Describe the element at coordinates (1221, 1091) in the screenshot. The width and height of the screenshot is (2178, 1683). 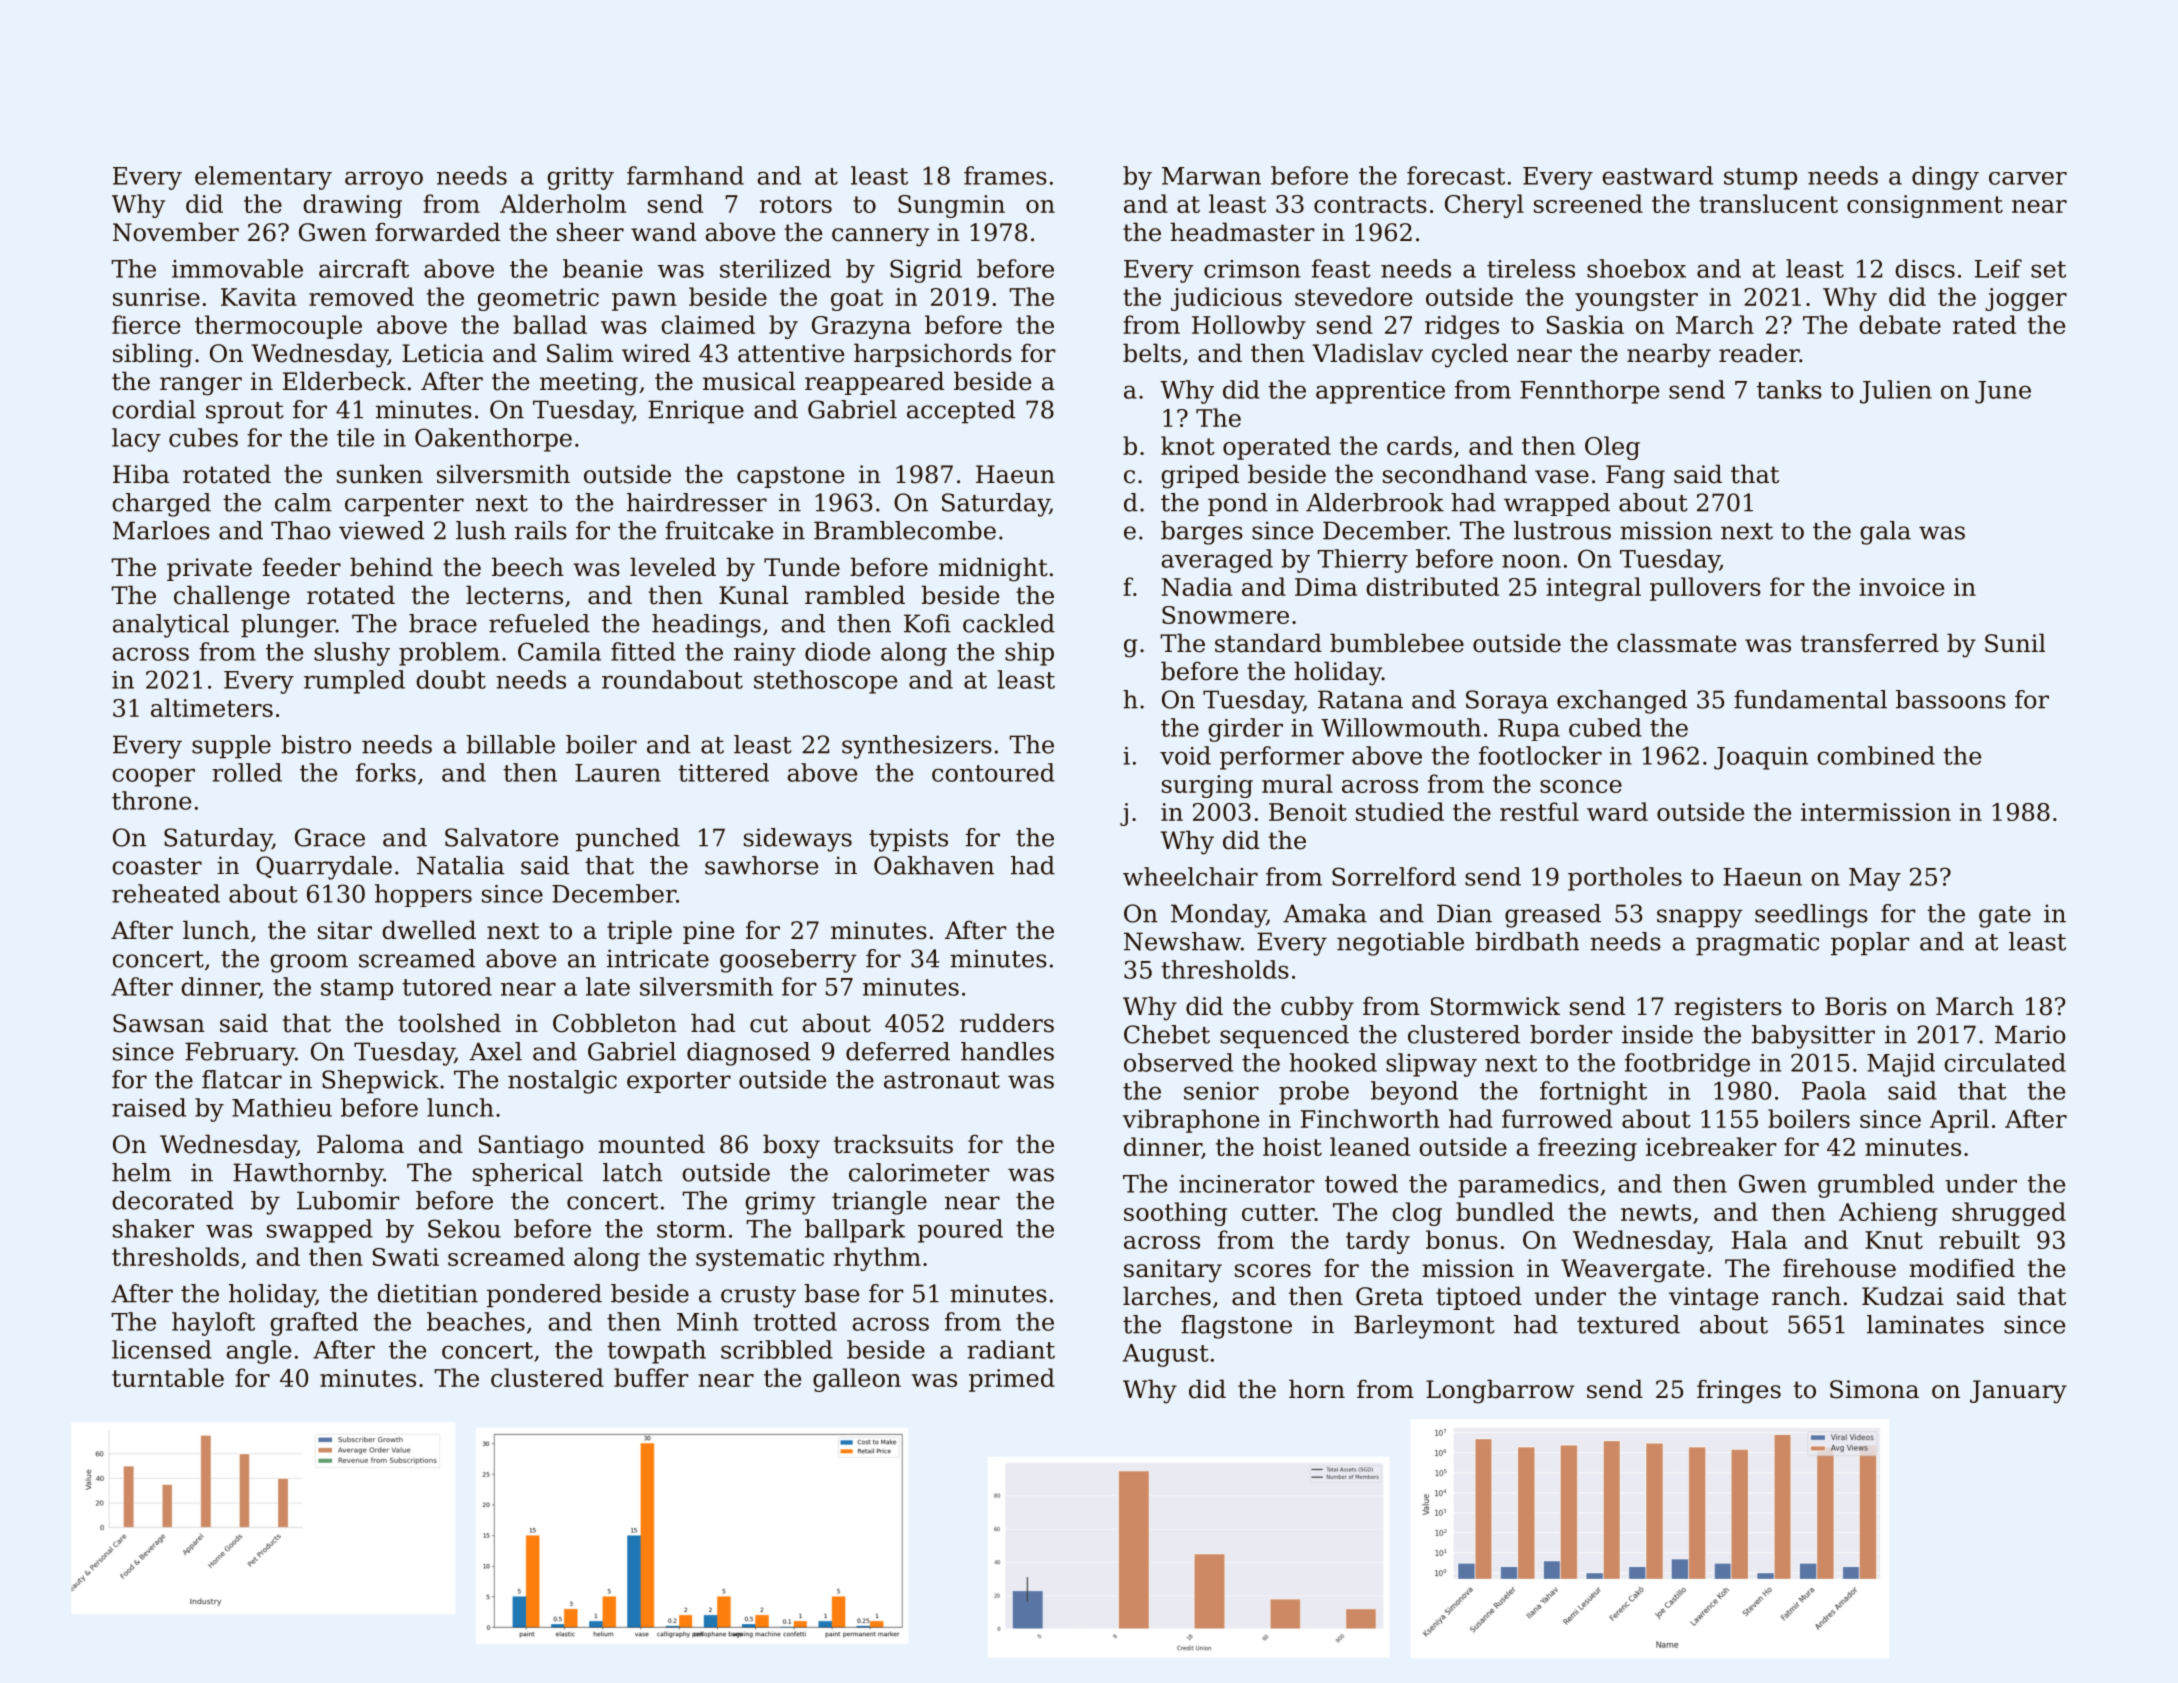
I see `senior` at that location.
